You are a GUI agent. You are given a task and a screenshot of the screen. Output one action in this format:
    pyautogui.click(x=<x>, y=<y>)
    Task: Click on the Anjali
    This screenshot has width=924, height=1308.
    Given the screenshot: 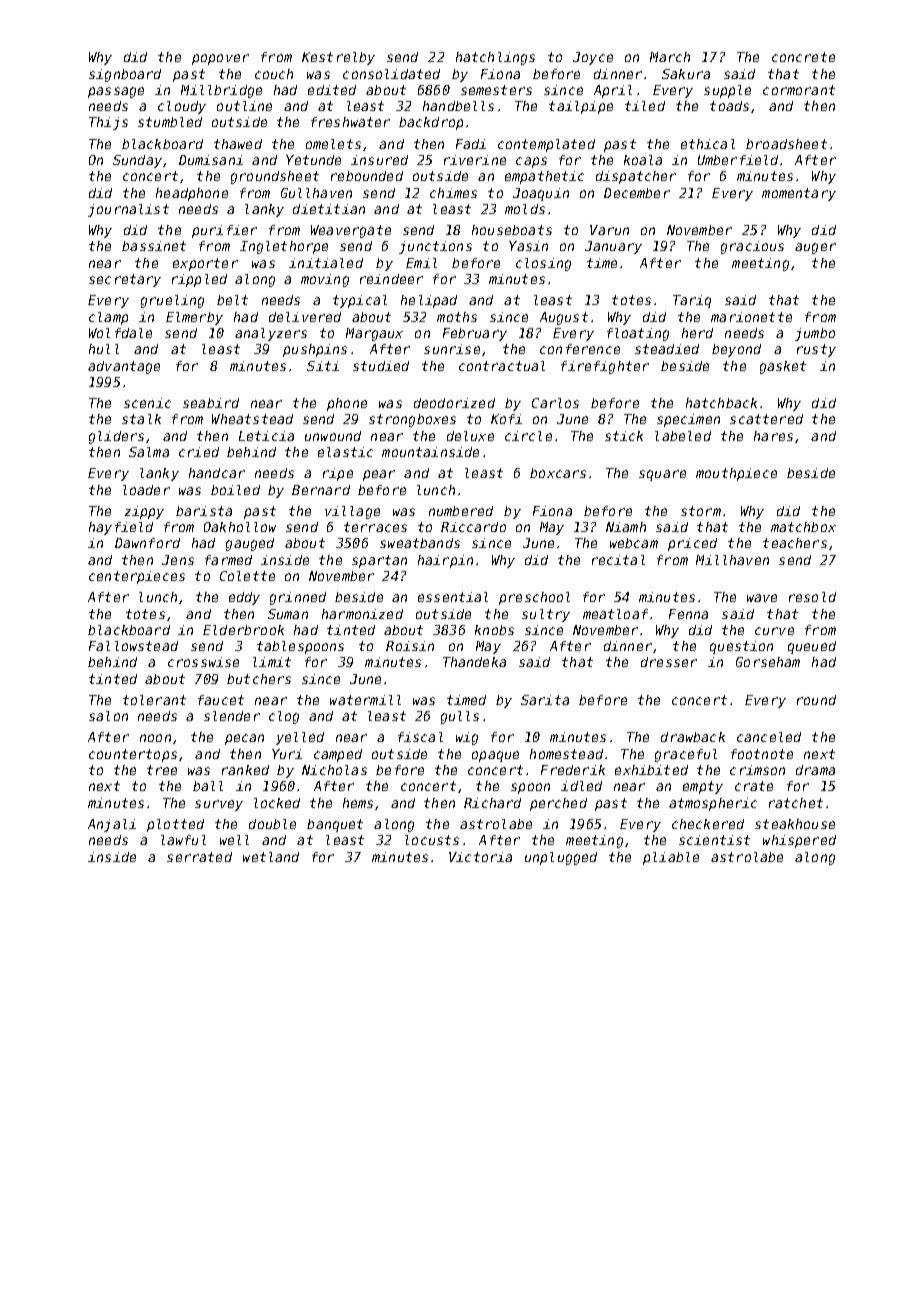 What is the action you would take?
    pyautogui.click(x=112, y=825)
